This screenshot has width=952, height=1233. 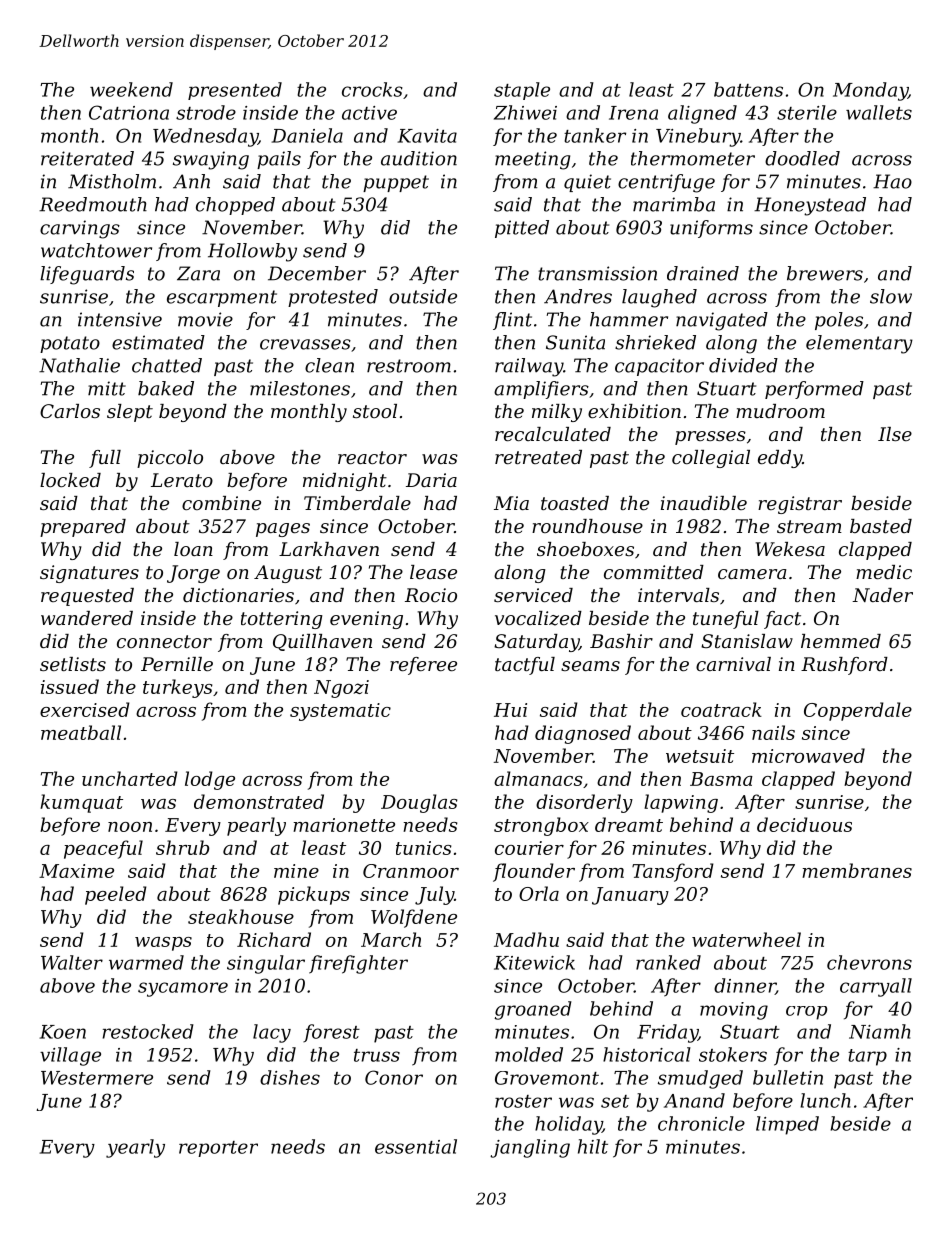 I want to click on uncharted, so click(x=130, y=778).
